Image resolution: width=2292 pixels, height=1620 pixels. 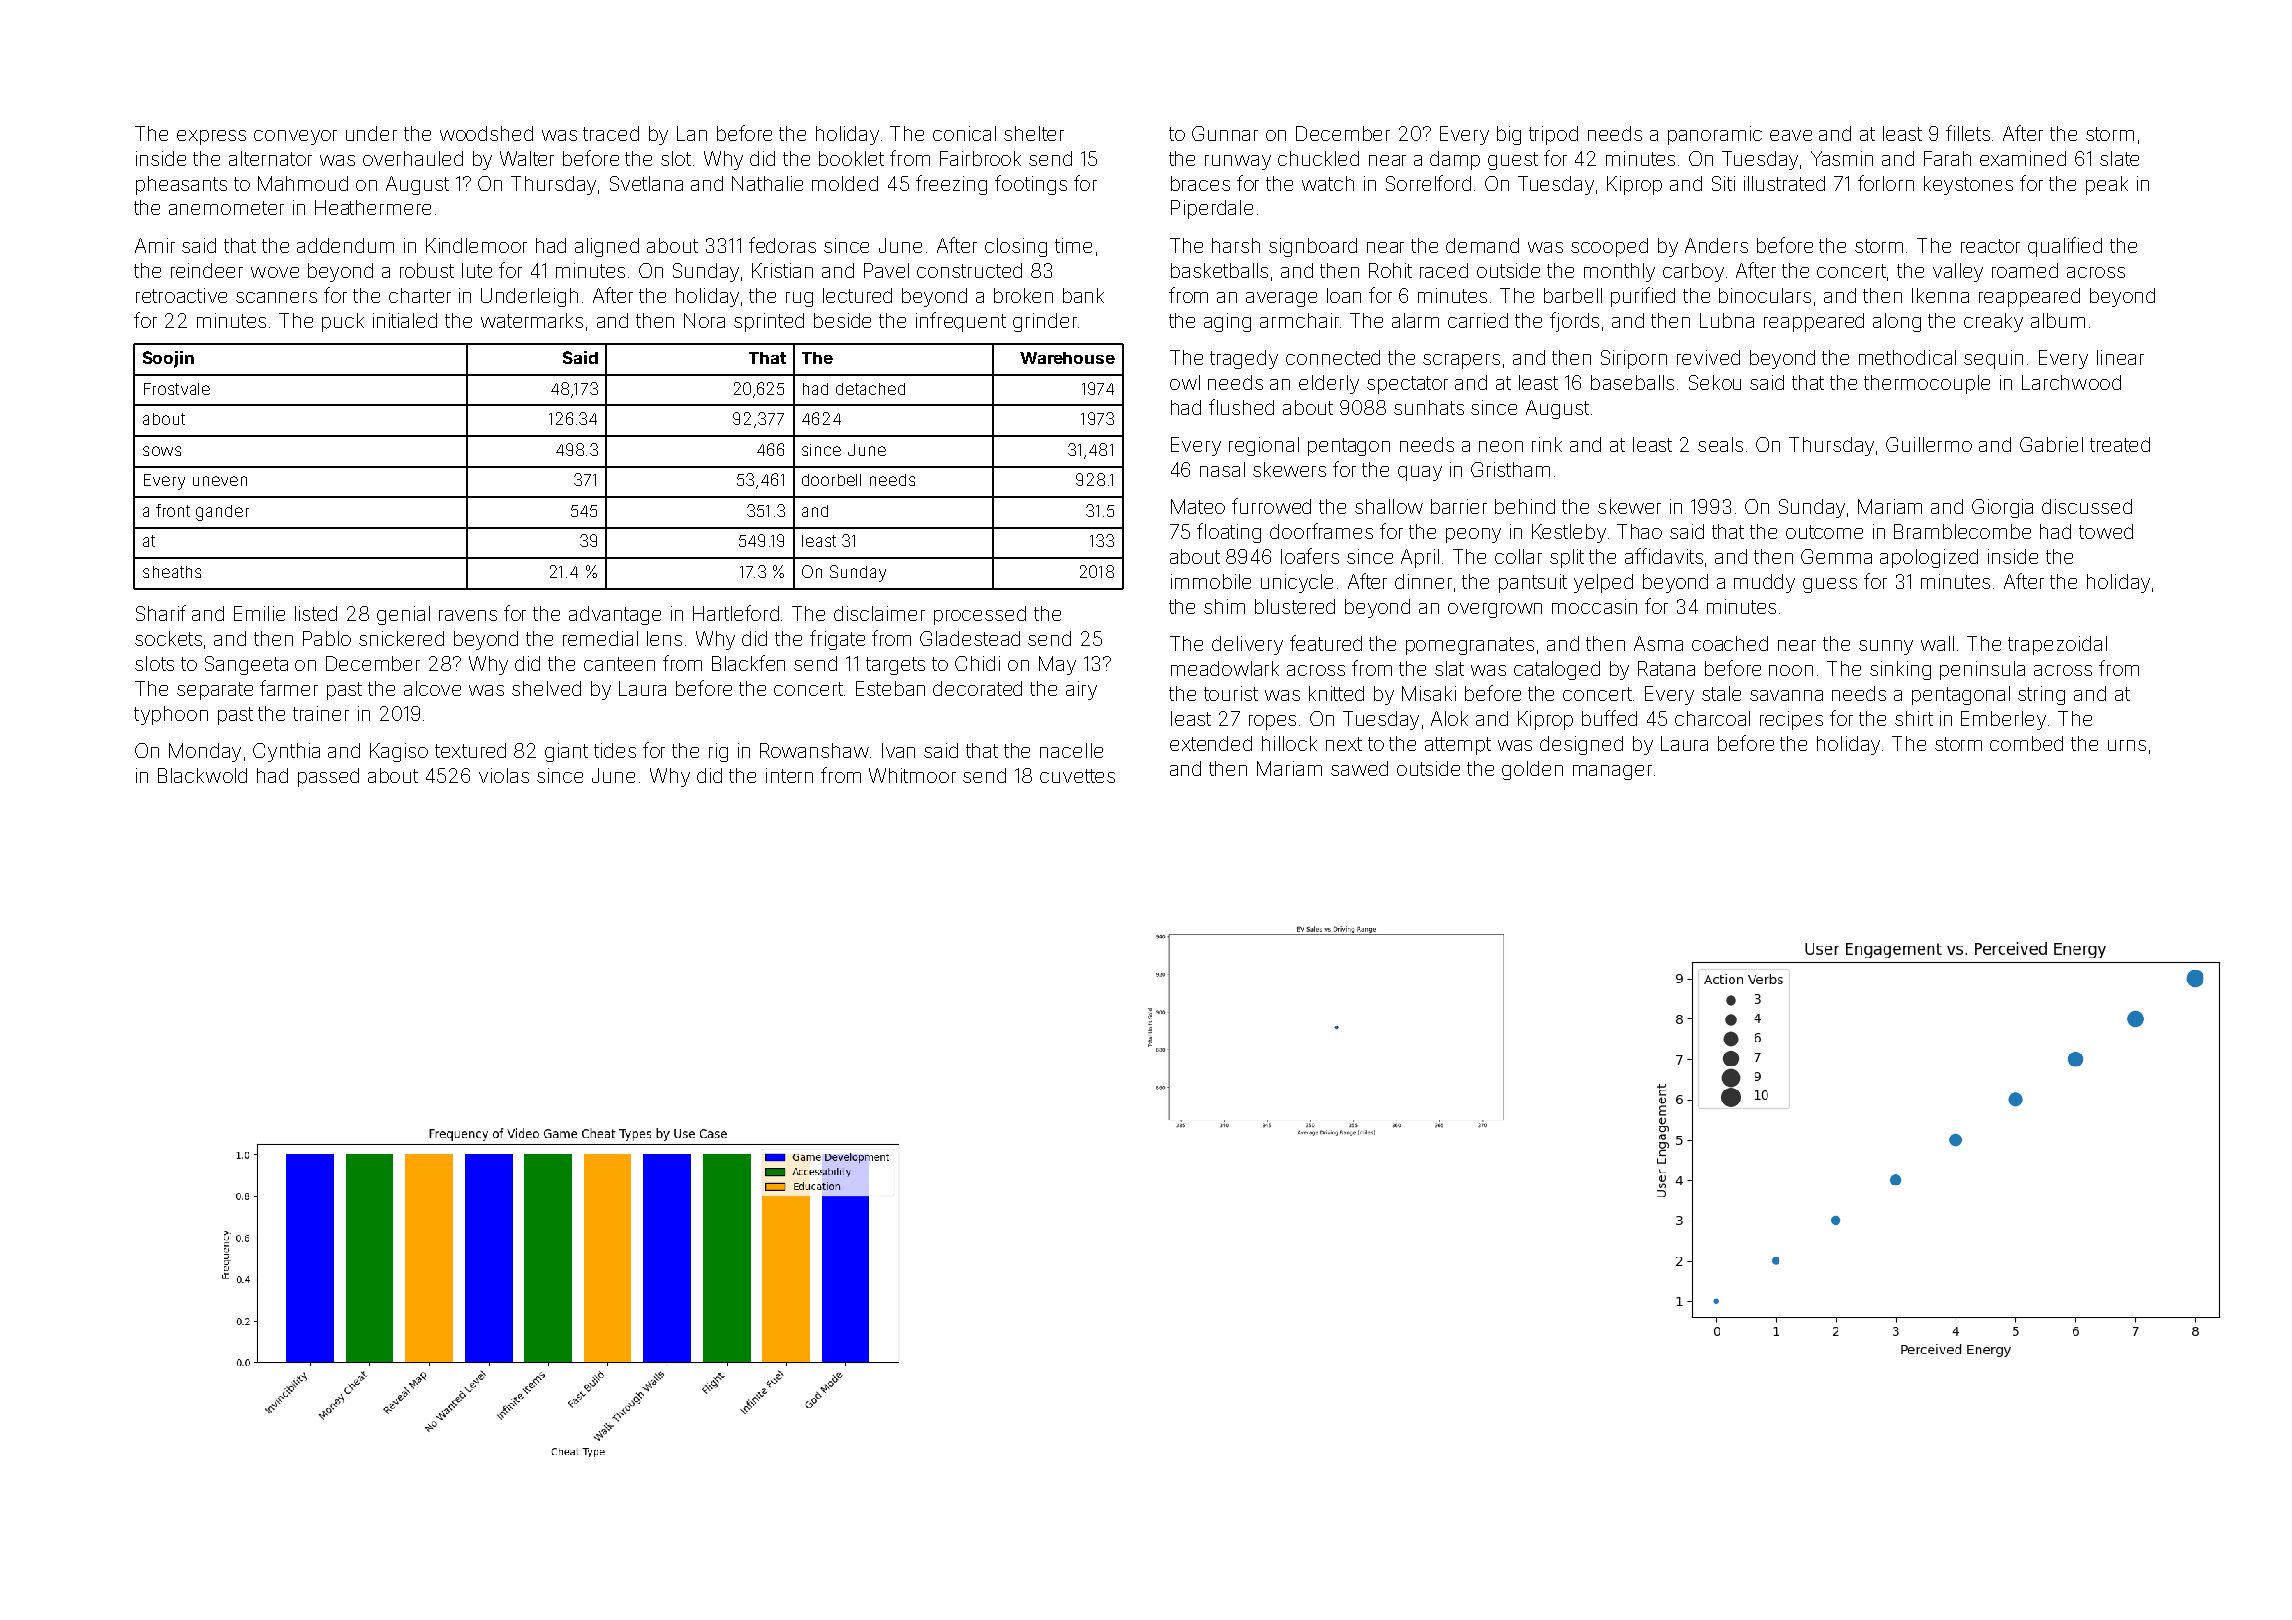 I want to click on robust, so click(x=427, y=270).
